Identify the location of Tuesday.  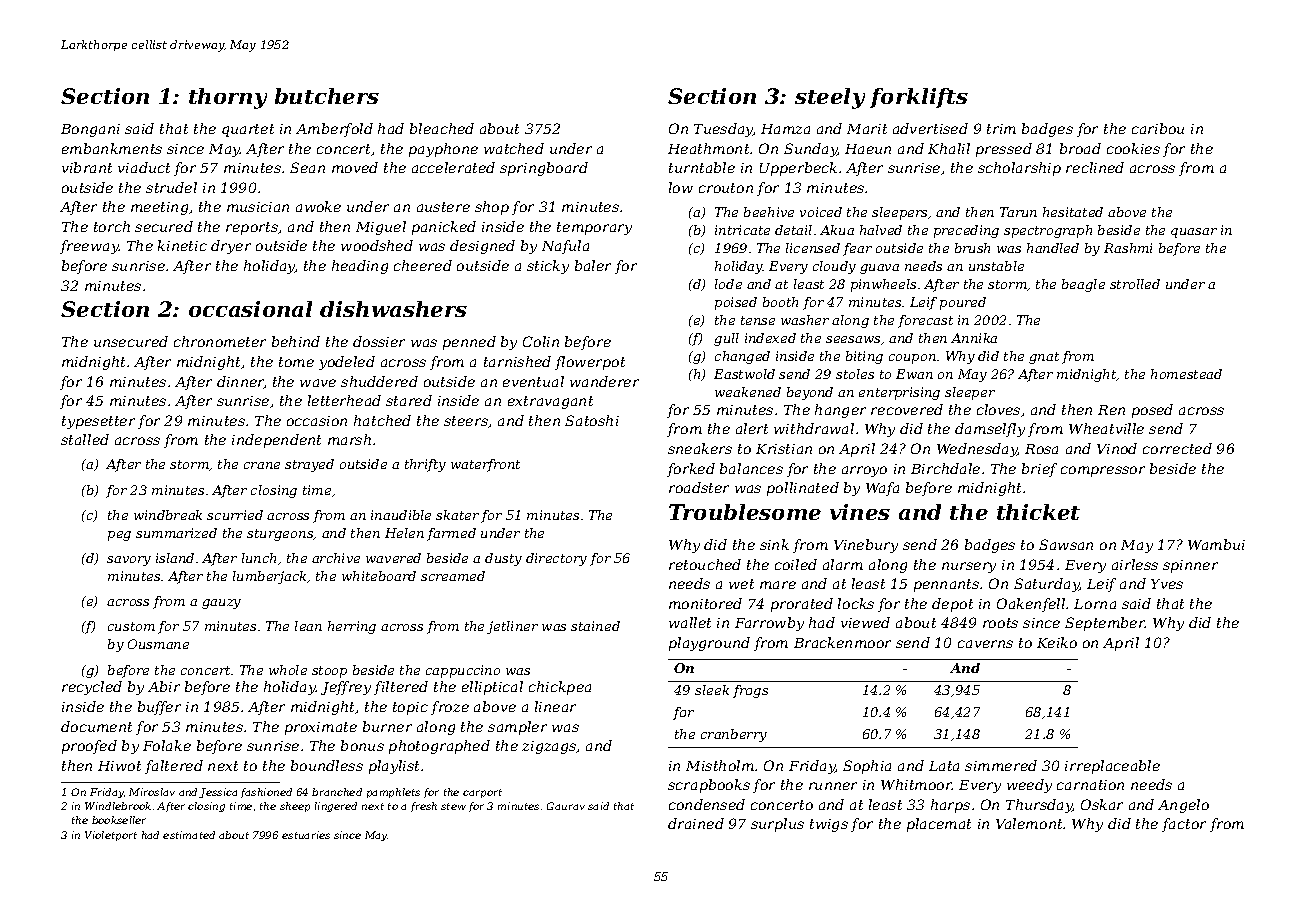
(723, 130).
